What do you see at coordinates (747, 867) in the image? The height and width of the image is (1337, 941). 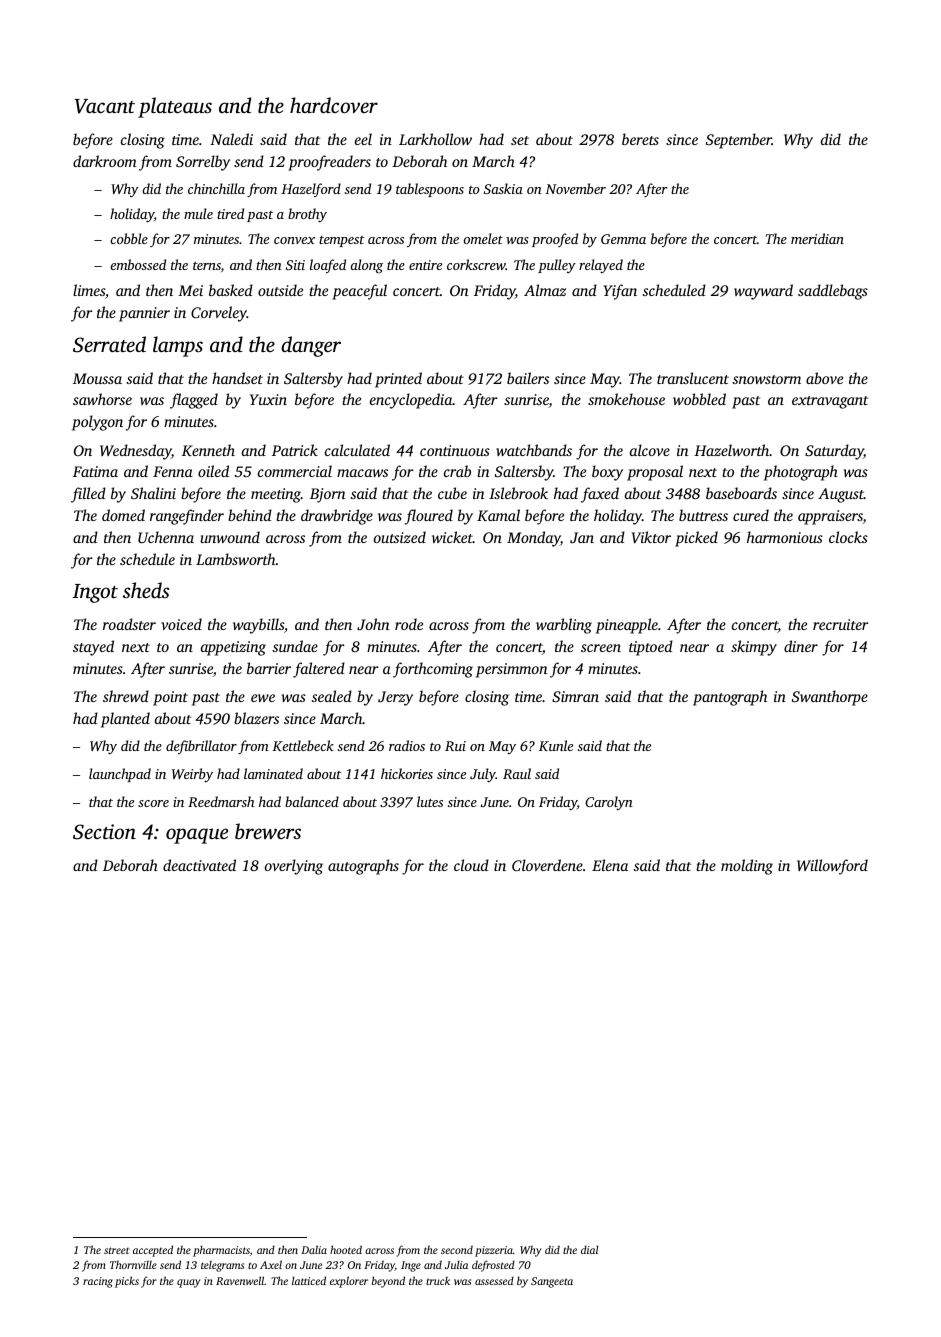 I see `molding` at bounding box center [747, 867].
